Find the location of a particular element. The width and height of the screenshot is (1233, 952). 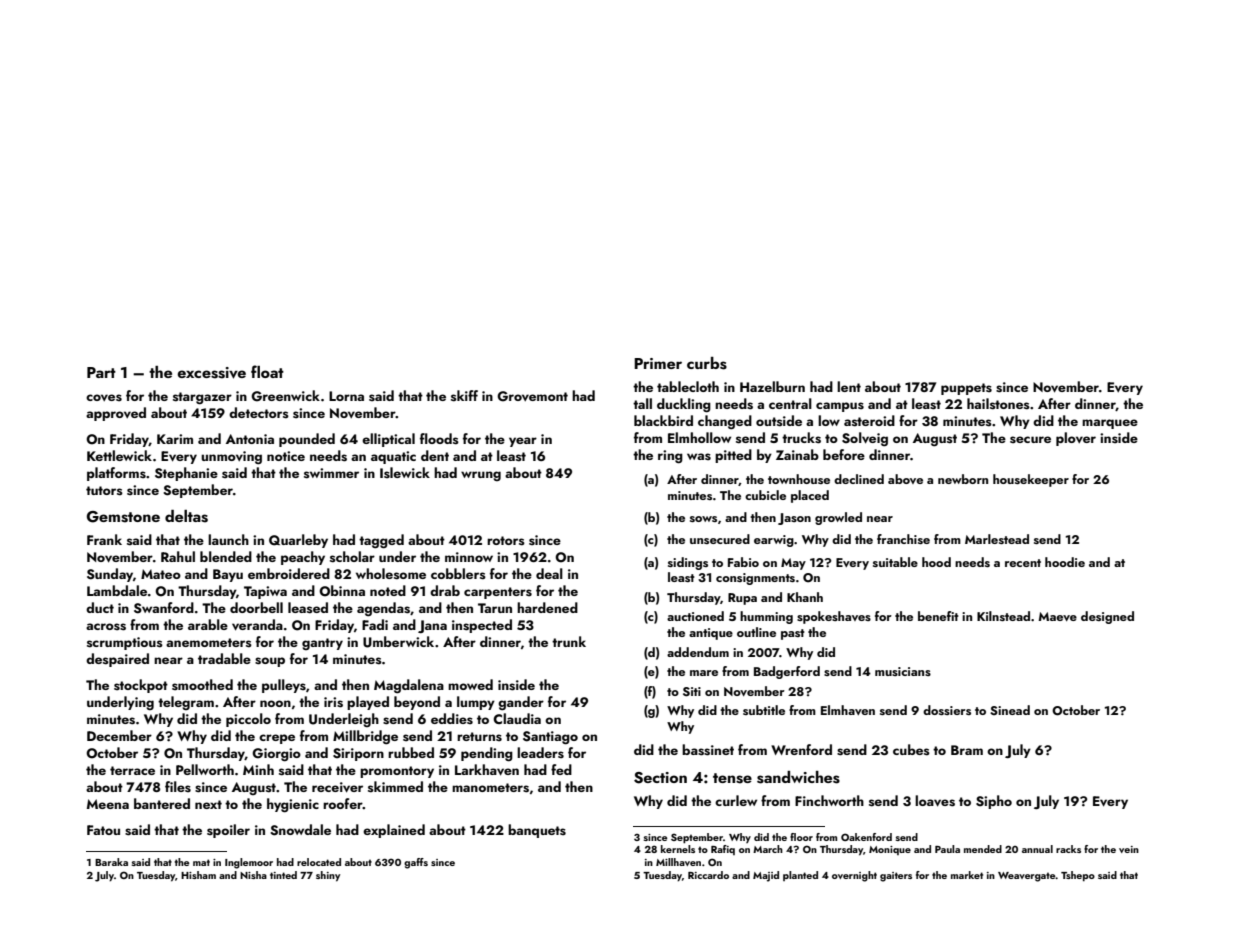

recent is located at coordinates (1023, 563).
